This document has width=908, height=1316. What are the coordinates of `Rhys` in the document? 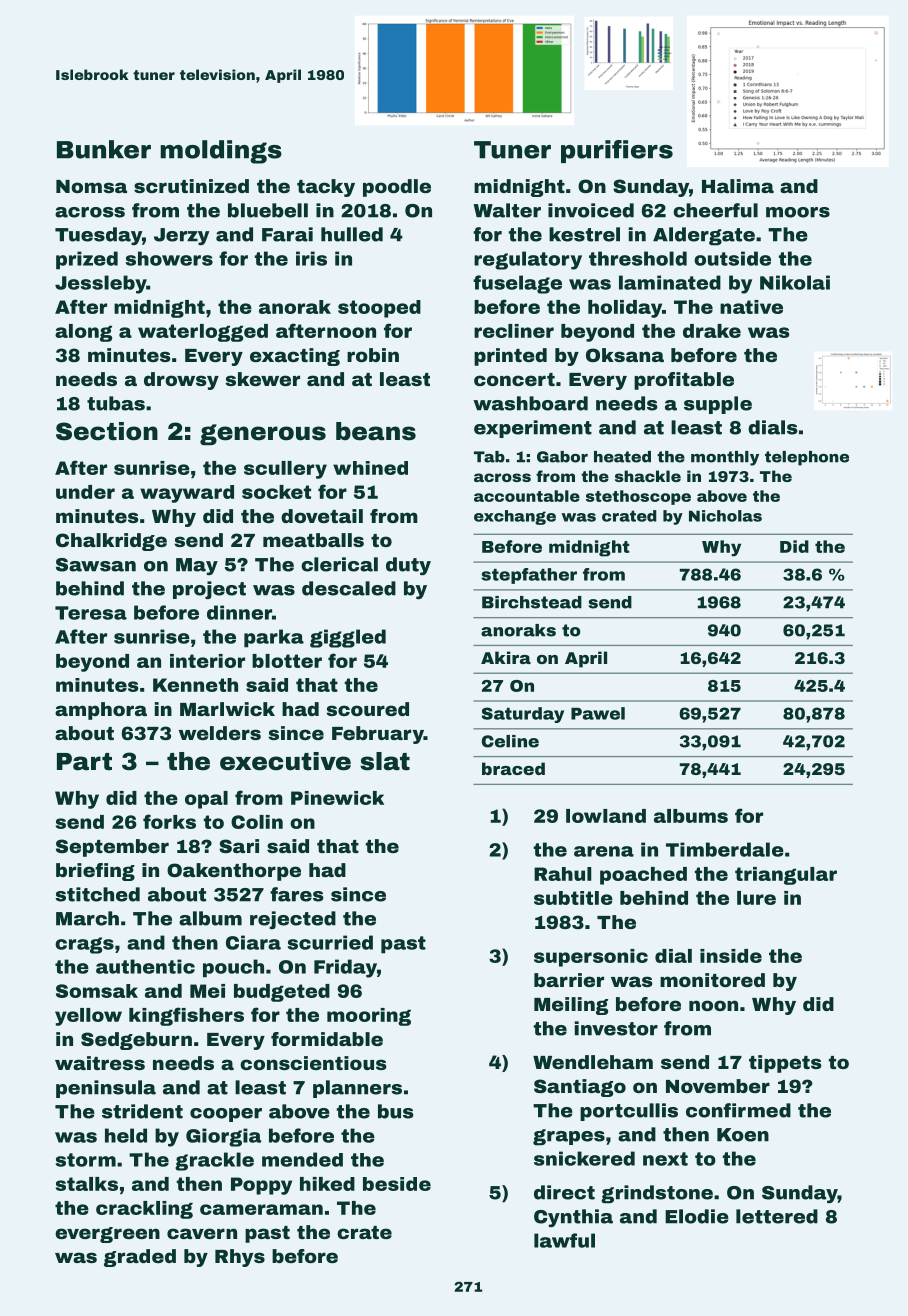 It's located at (240, 1258).
